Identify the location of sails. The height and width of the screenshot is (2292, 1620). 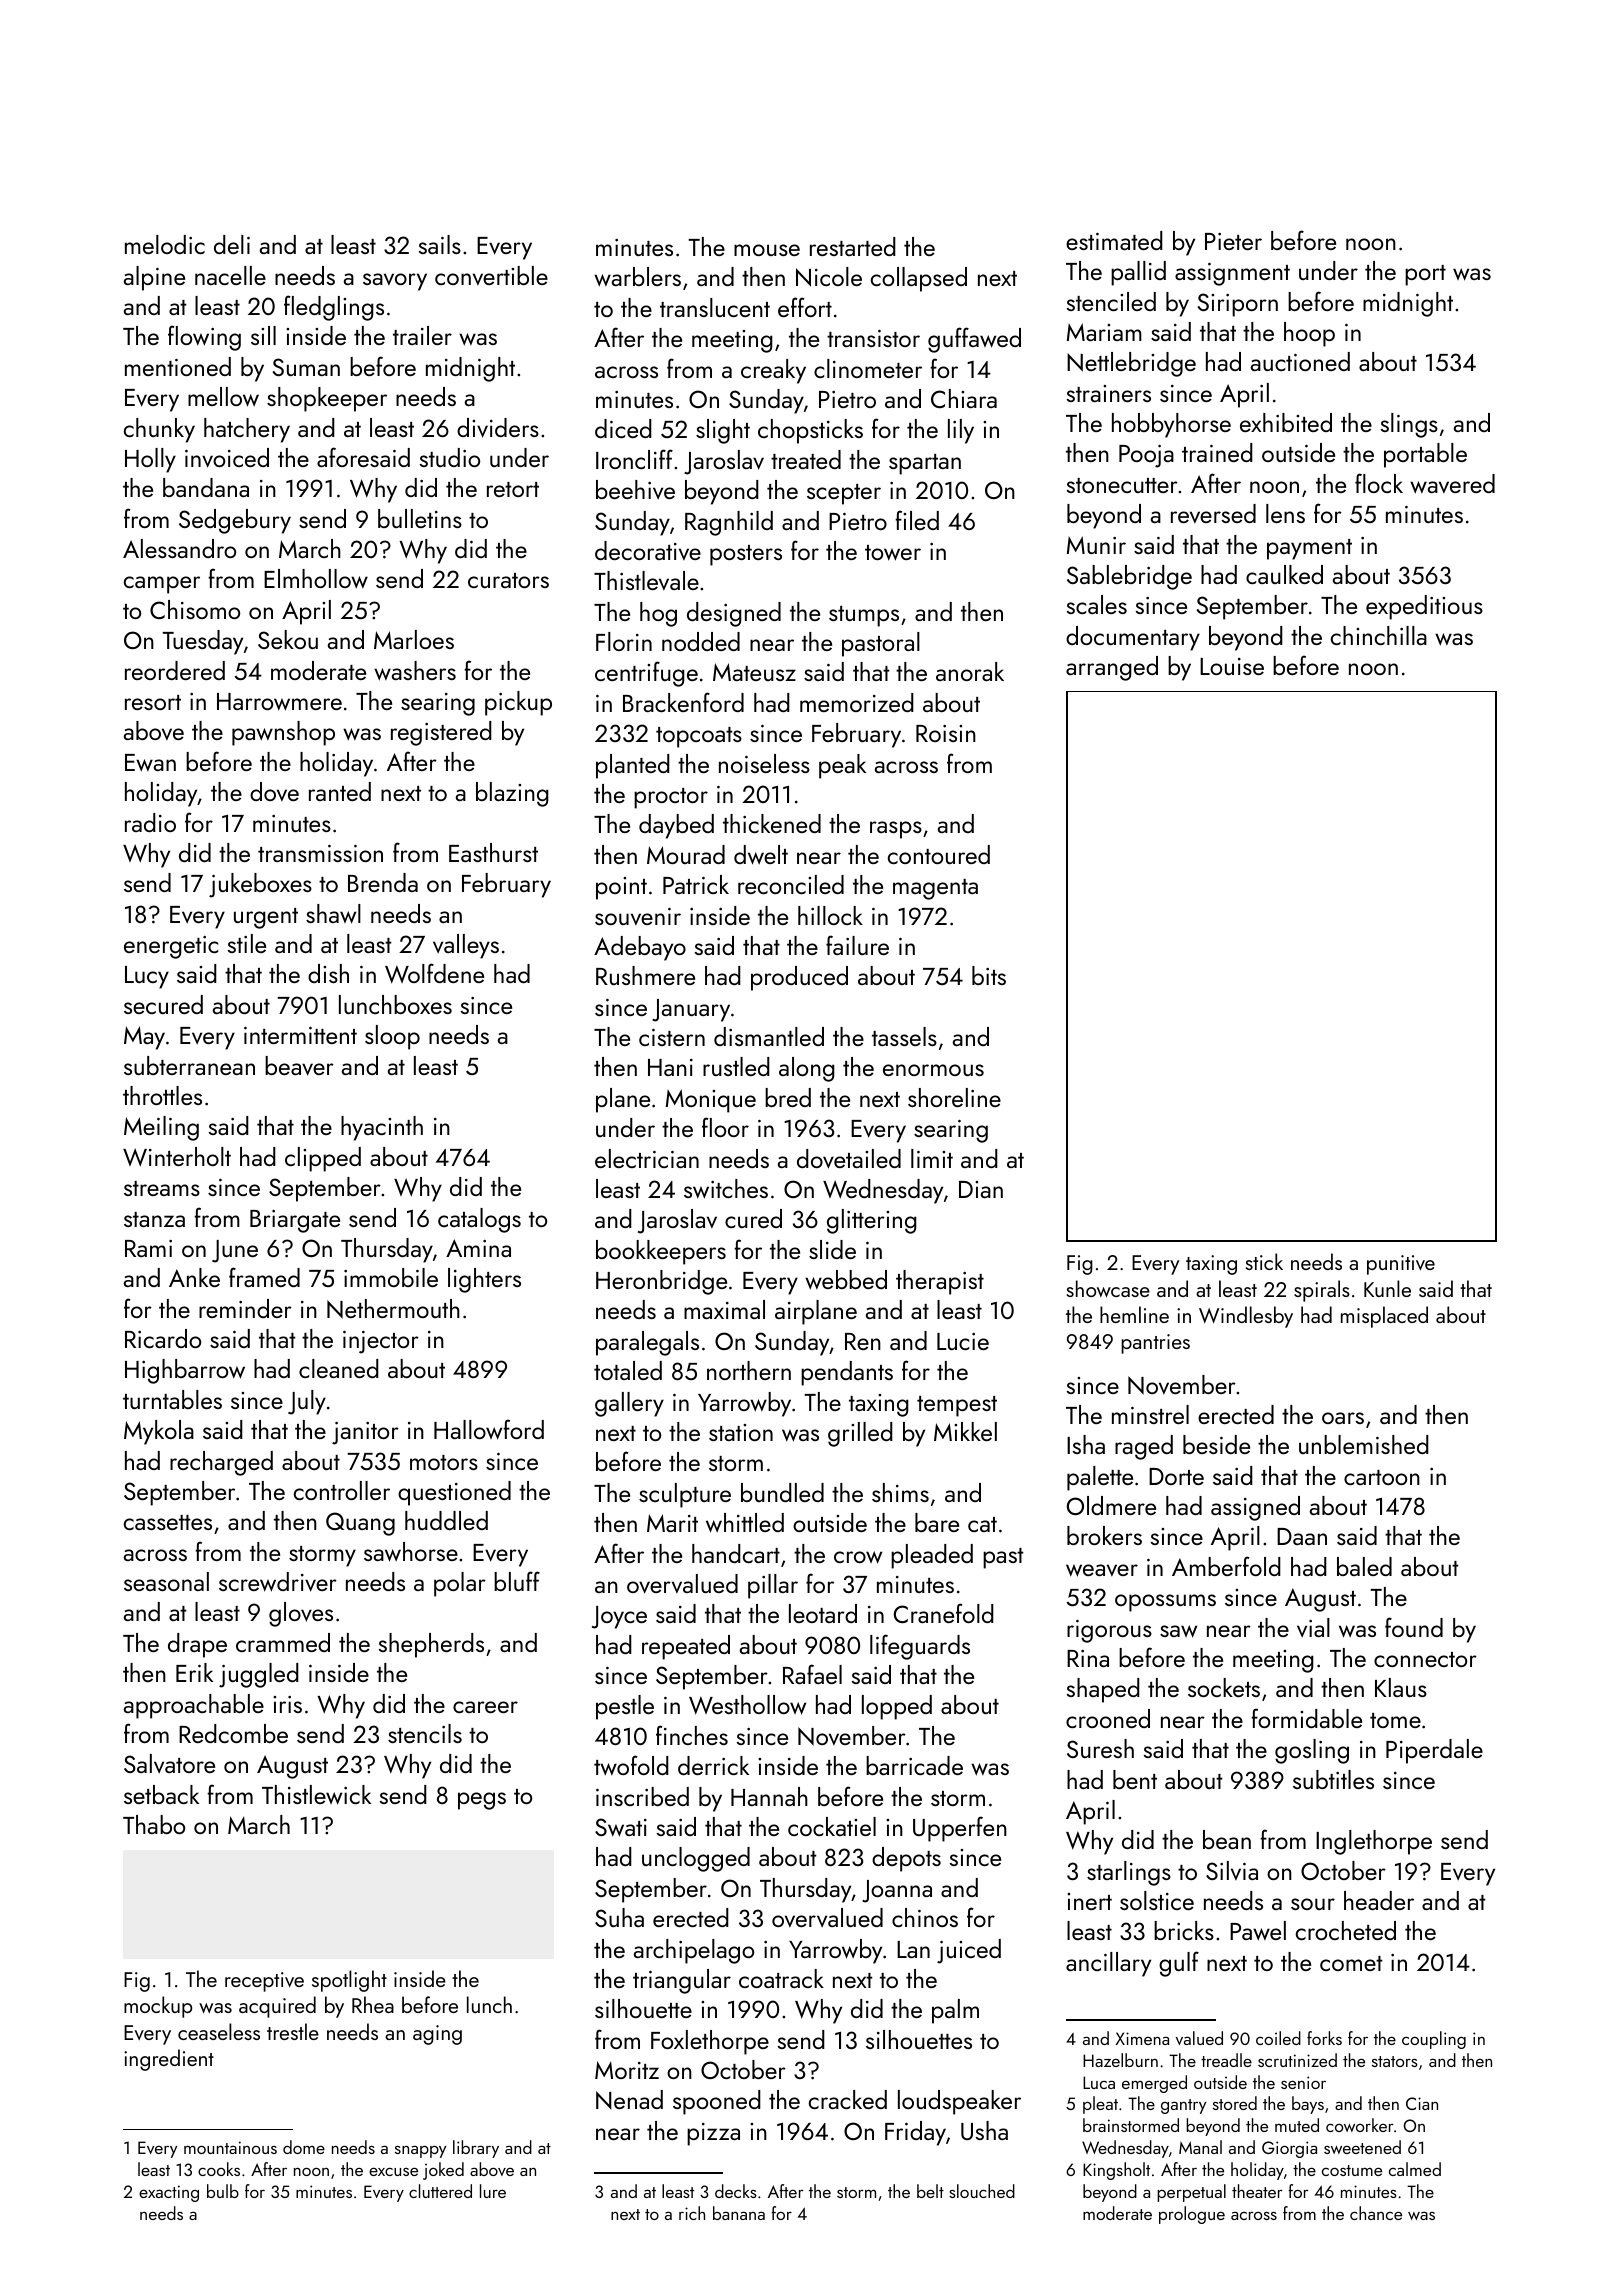
(440, 244).
